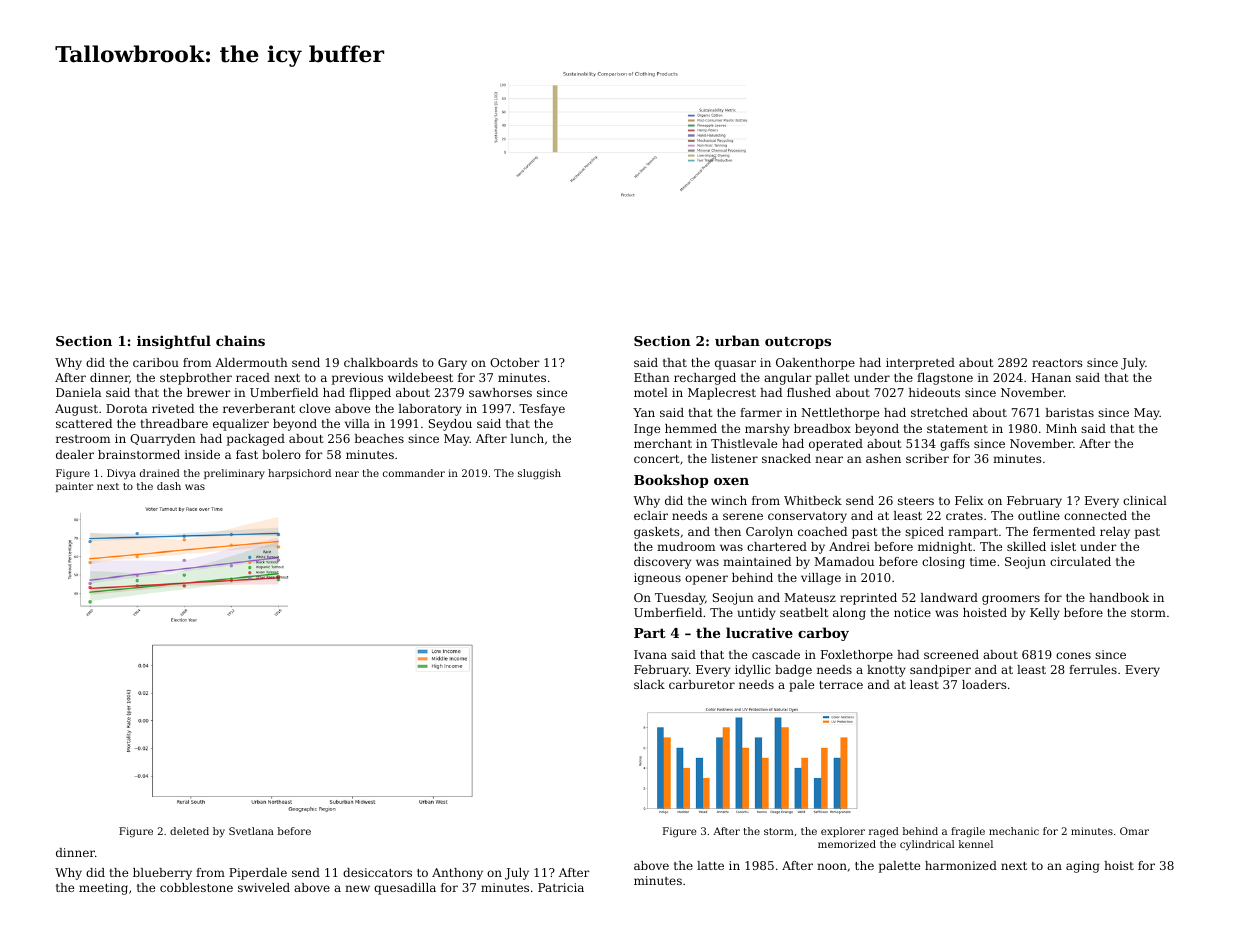  What do you see at coordinates (706, 580) in the document?
I see `opener` at bounding box center [706, 580].
